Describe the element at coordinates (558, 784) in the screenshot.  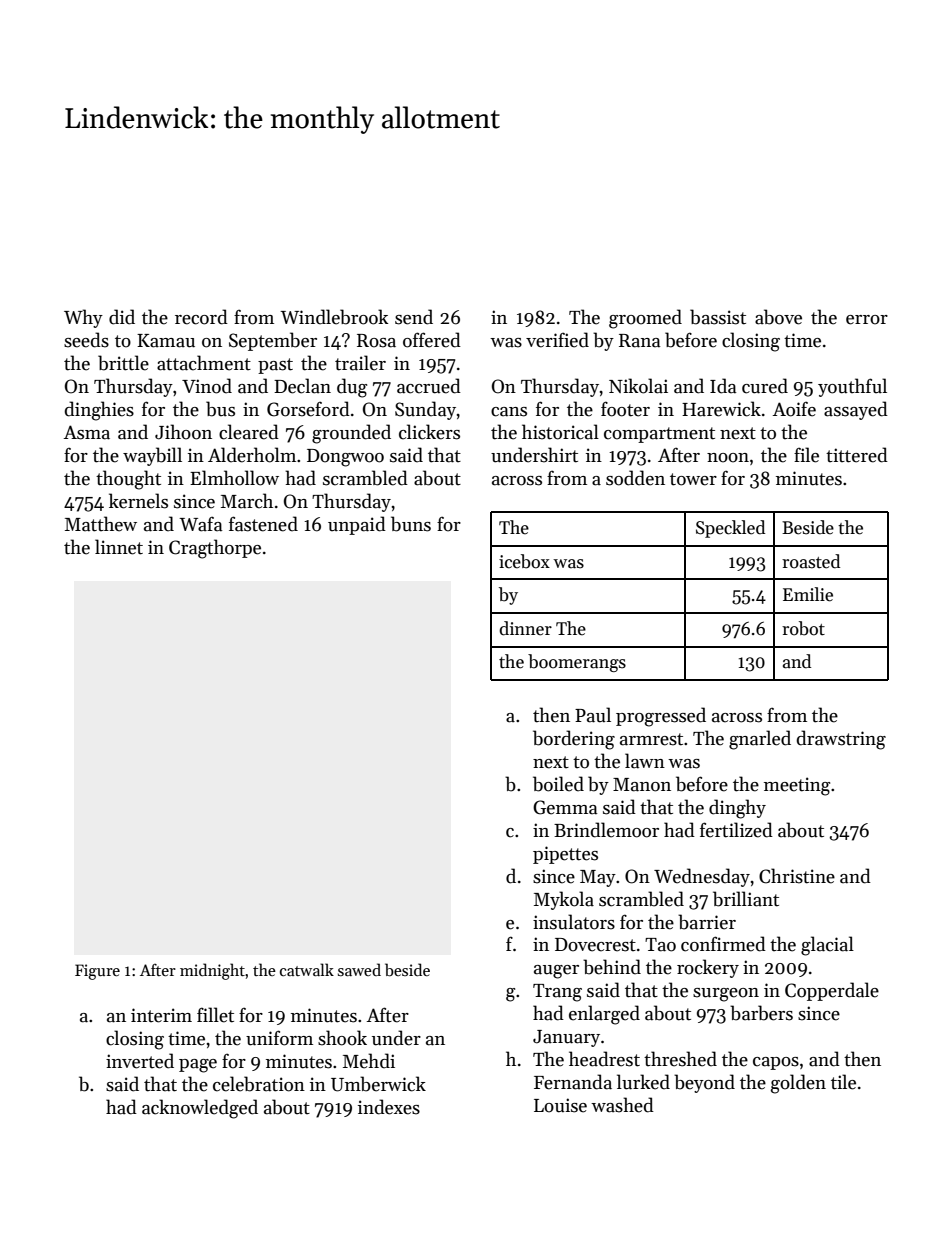
I see `boiled` at that location.
